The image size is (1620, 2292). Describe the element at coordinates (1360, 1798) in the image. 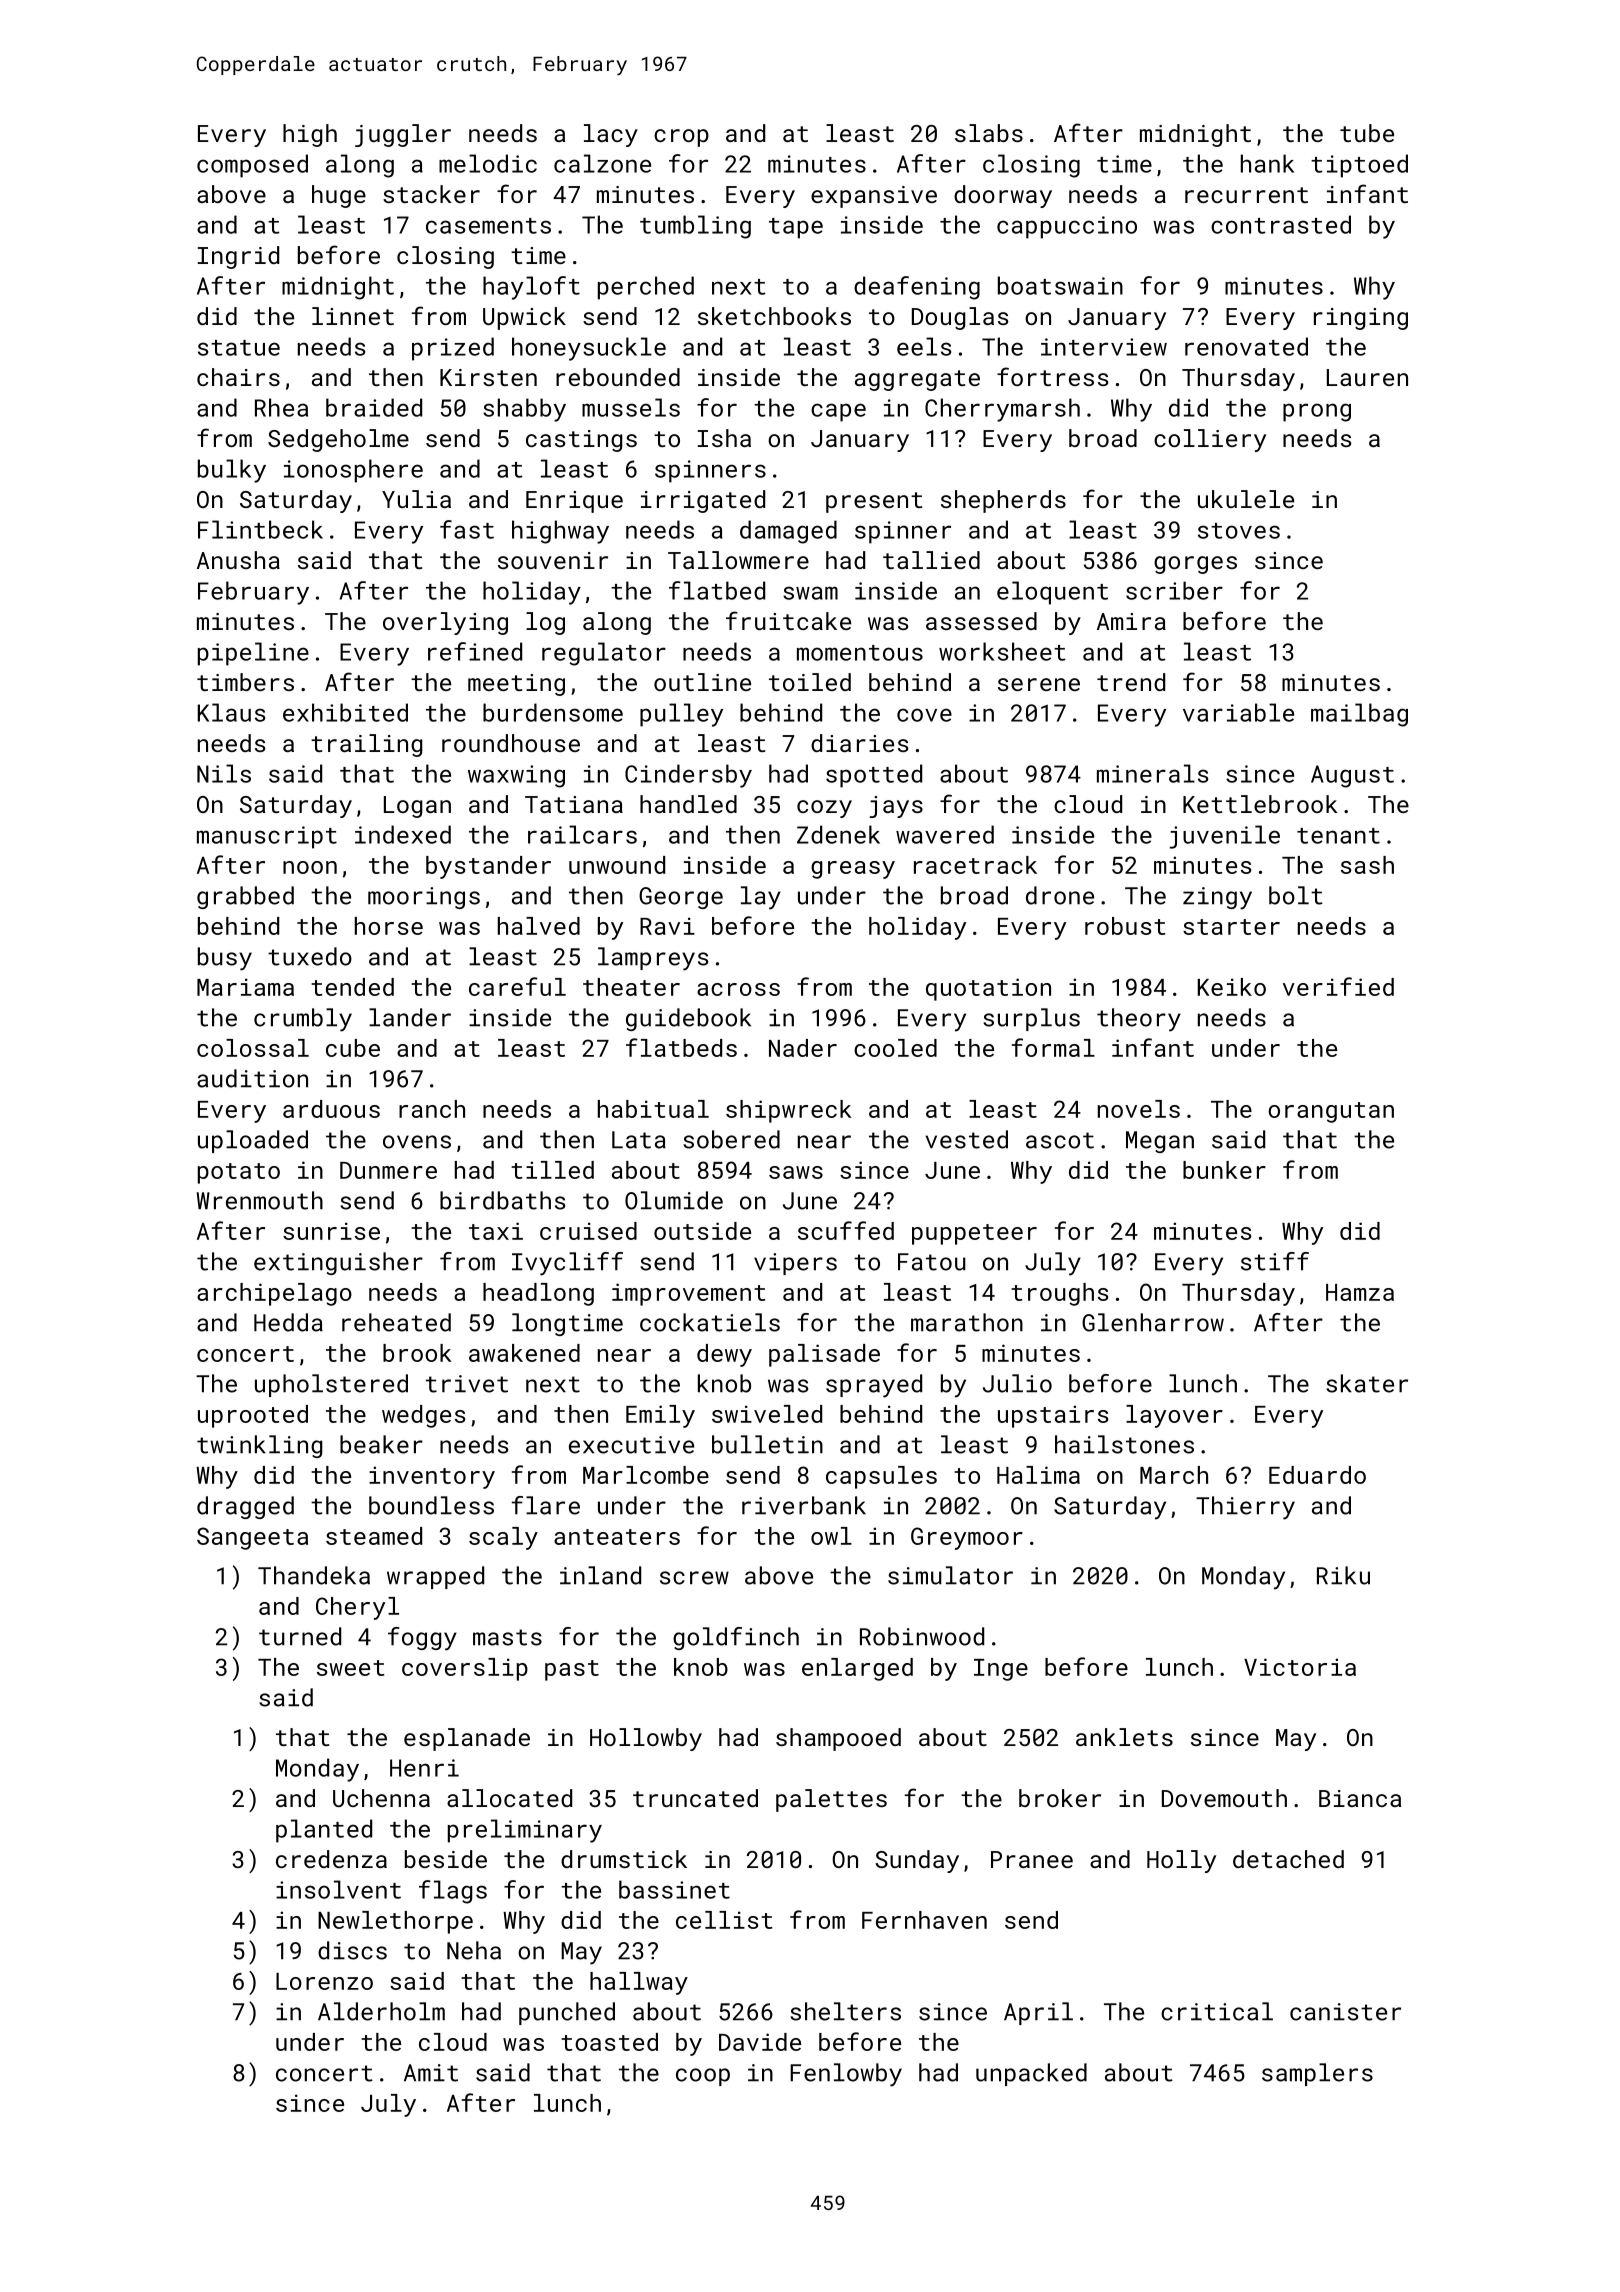

I see `Bianca` at that location.
